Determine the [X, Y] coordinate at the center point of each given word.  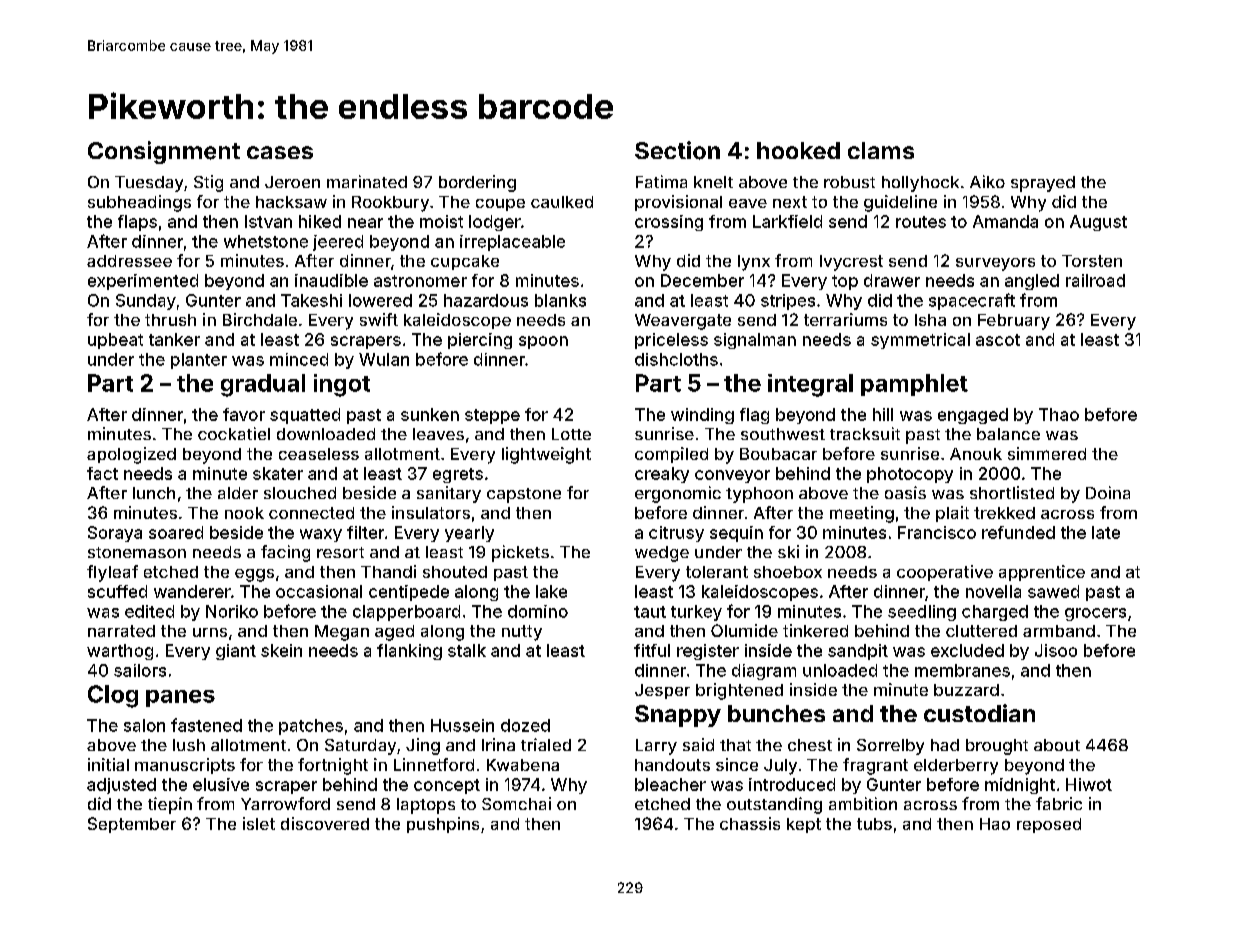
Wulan [384, 359]
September [132, 825]
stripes [788, 302]
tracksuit [865, 433]
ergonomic [678, 494]
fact [102, 473]
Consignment [164, 152]
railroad [1095, 280]
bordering [477, 183]
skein [281, 650]
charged [995, 613]
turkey [696, 613]
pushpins [443, 825]
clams [881, 150]
